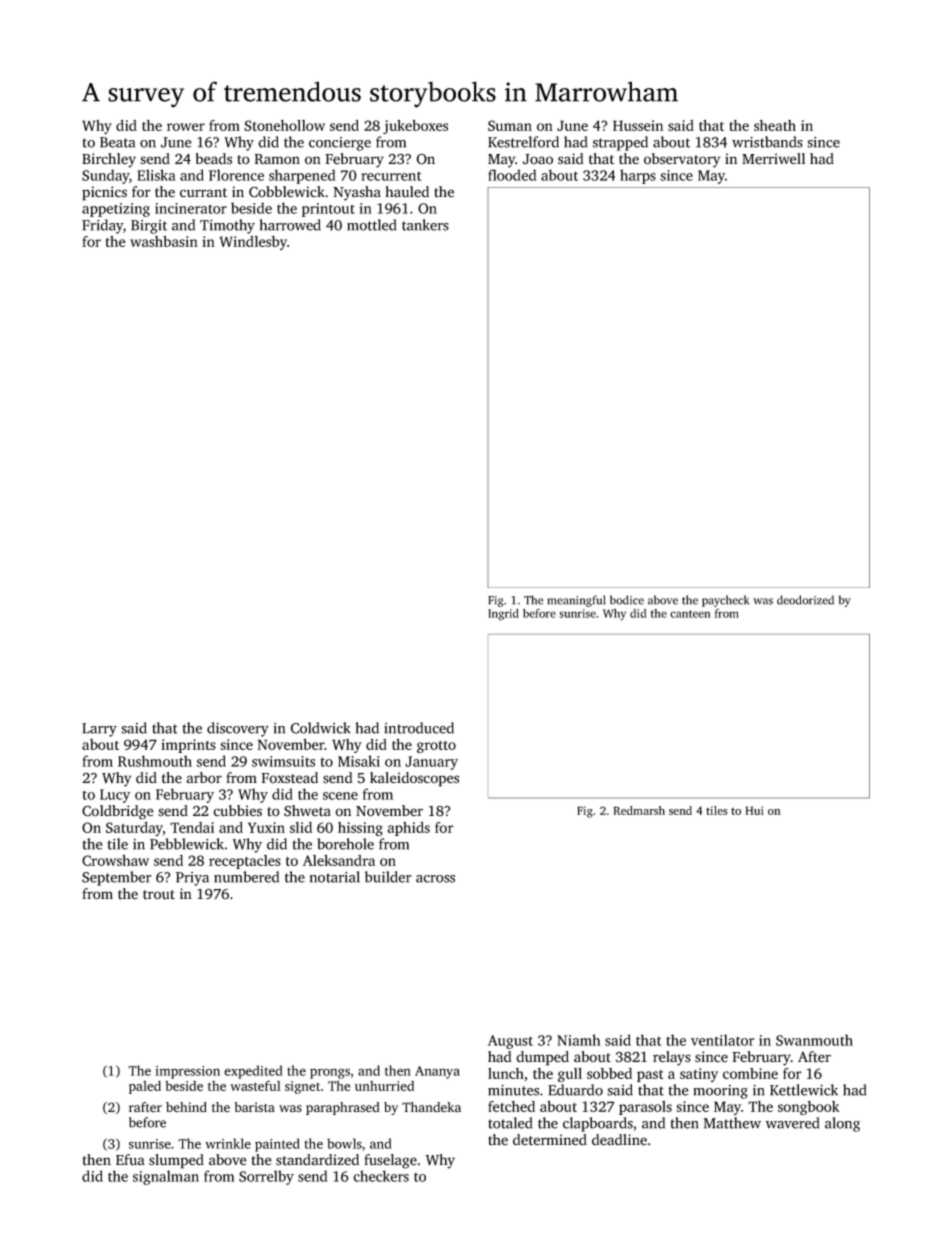 The height and width of the screenshot is (1233, 952). I want to click on impression, so click(187, 1072).
